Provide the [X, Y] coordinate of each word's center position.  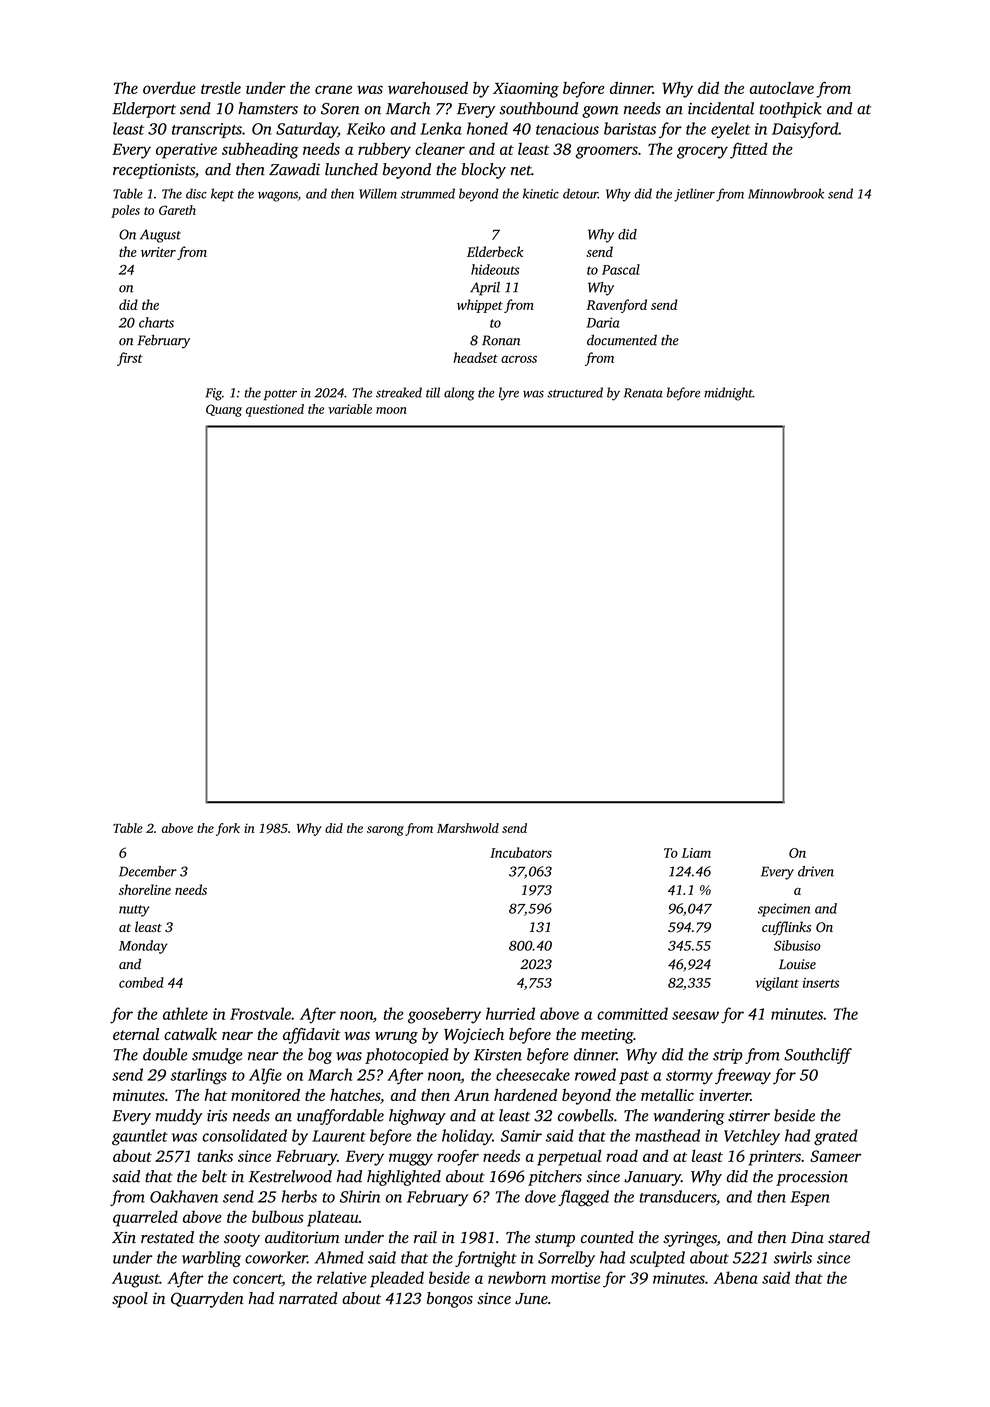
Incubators [521, 852]
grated [836, 1137]
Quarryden [207, 1300]
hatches [355, 1095]
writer [158, 252]
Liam [696, 853]
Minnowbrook [786, 193]
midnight [728, 394]
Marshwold [468, 828]
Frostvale [260, 1013]
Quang [224, 410]
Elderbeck [495, 251]
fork [228, 829]
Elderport [144, 110]
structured [575, 392]
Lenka [441, 128]
